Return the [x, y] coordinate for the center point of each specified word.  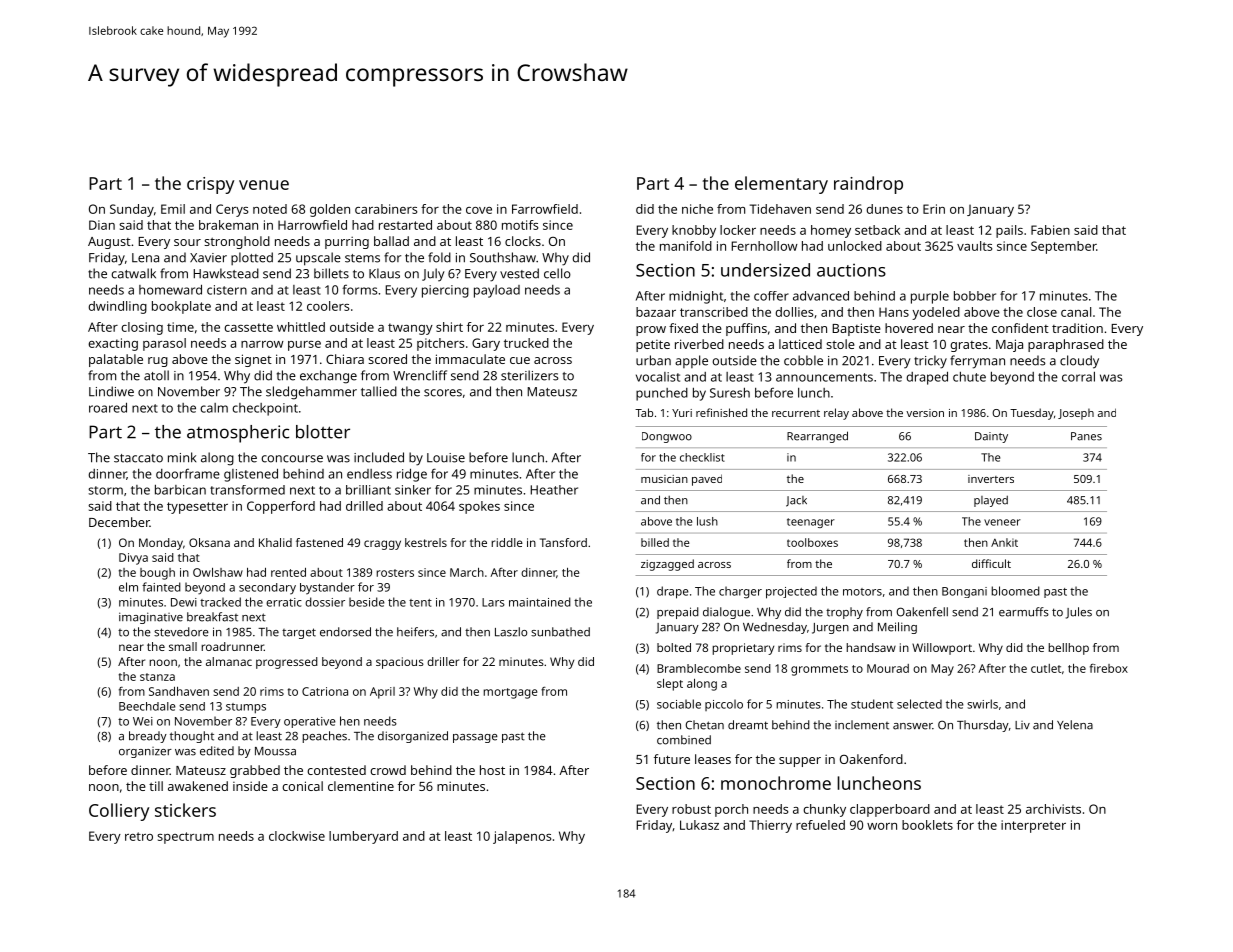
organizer [145, 752]
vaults [974, 246]
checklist [702, 457]
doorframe [188, 474]
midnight [696, 297]
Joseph [1076, 414]
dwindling [117, 307]
